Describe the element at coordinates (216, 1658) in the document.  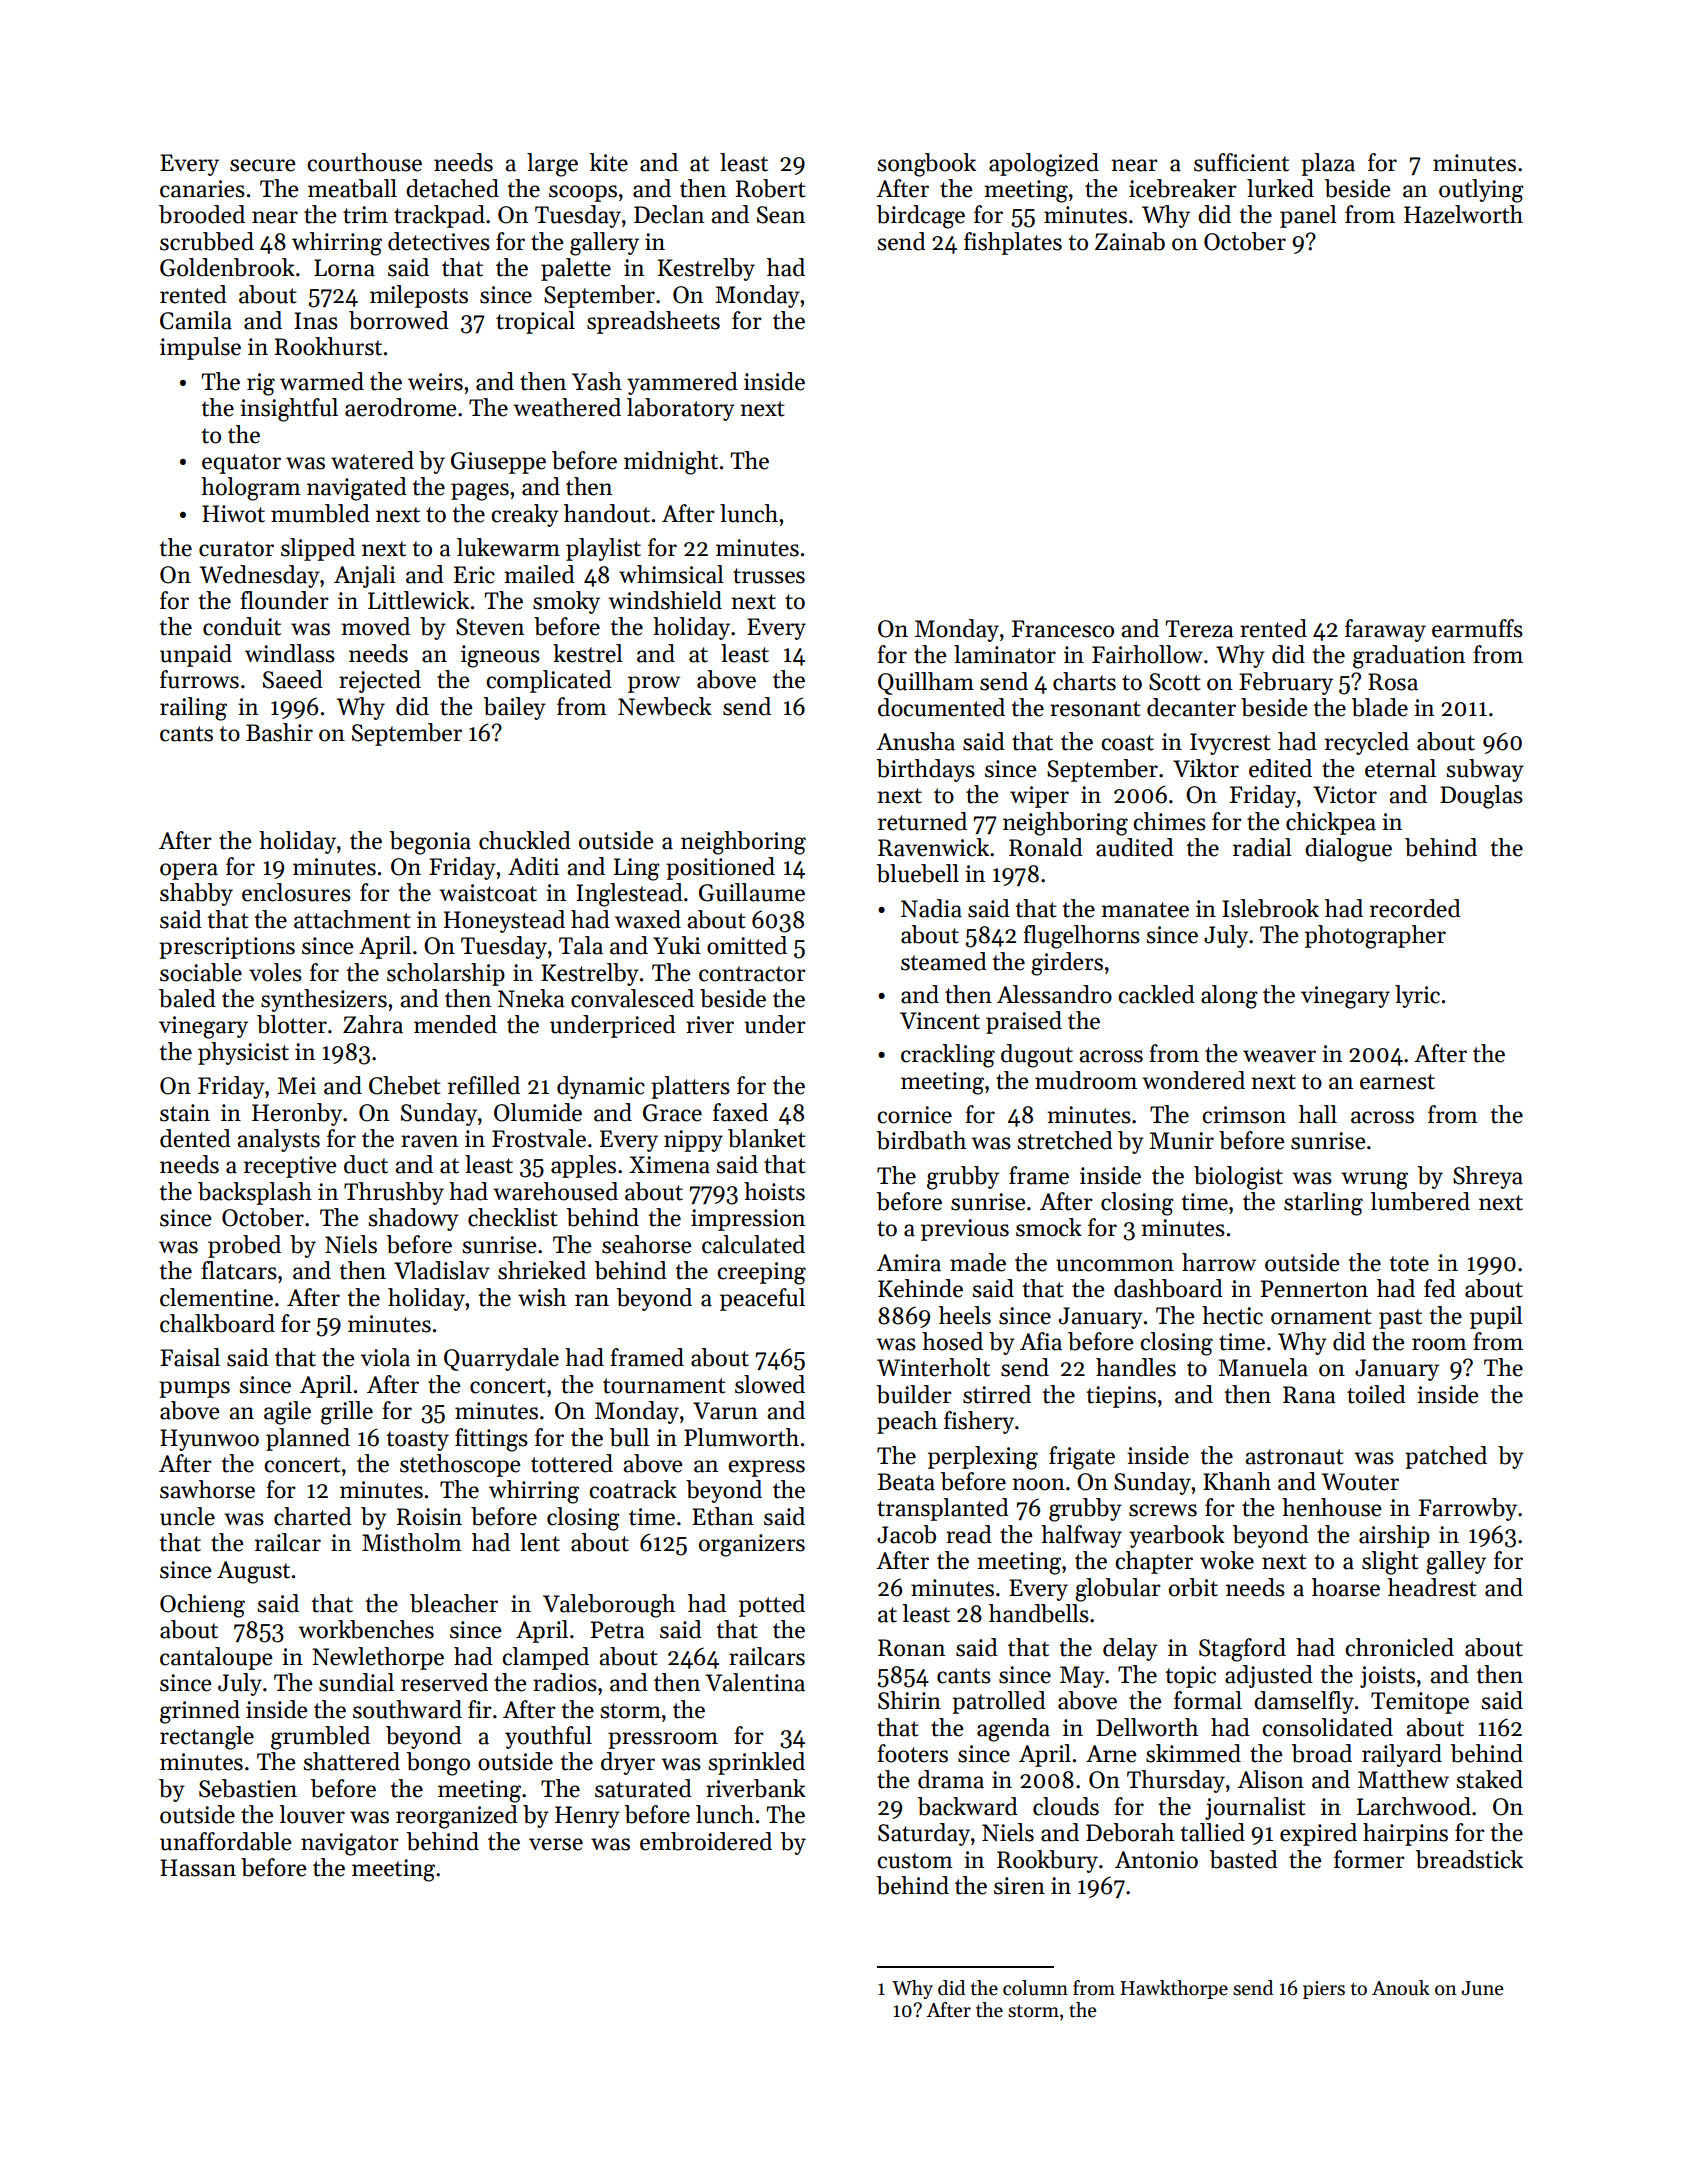
I see `cantaloupe` at that location.
